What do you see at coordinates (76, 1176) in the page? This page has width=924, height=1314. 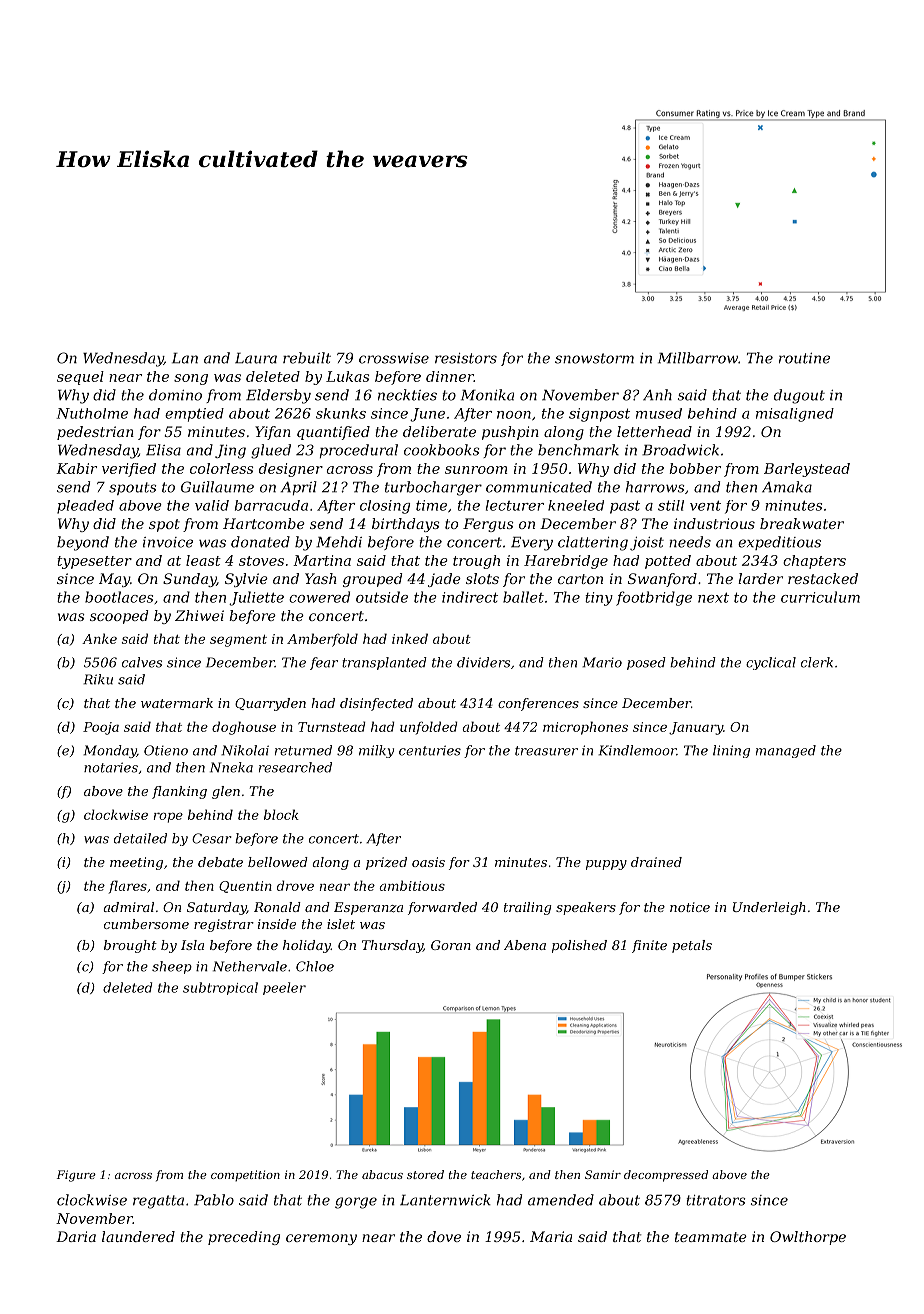 I see `Figure` at bounding box center [76, 1176].
